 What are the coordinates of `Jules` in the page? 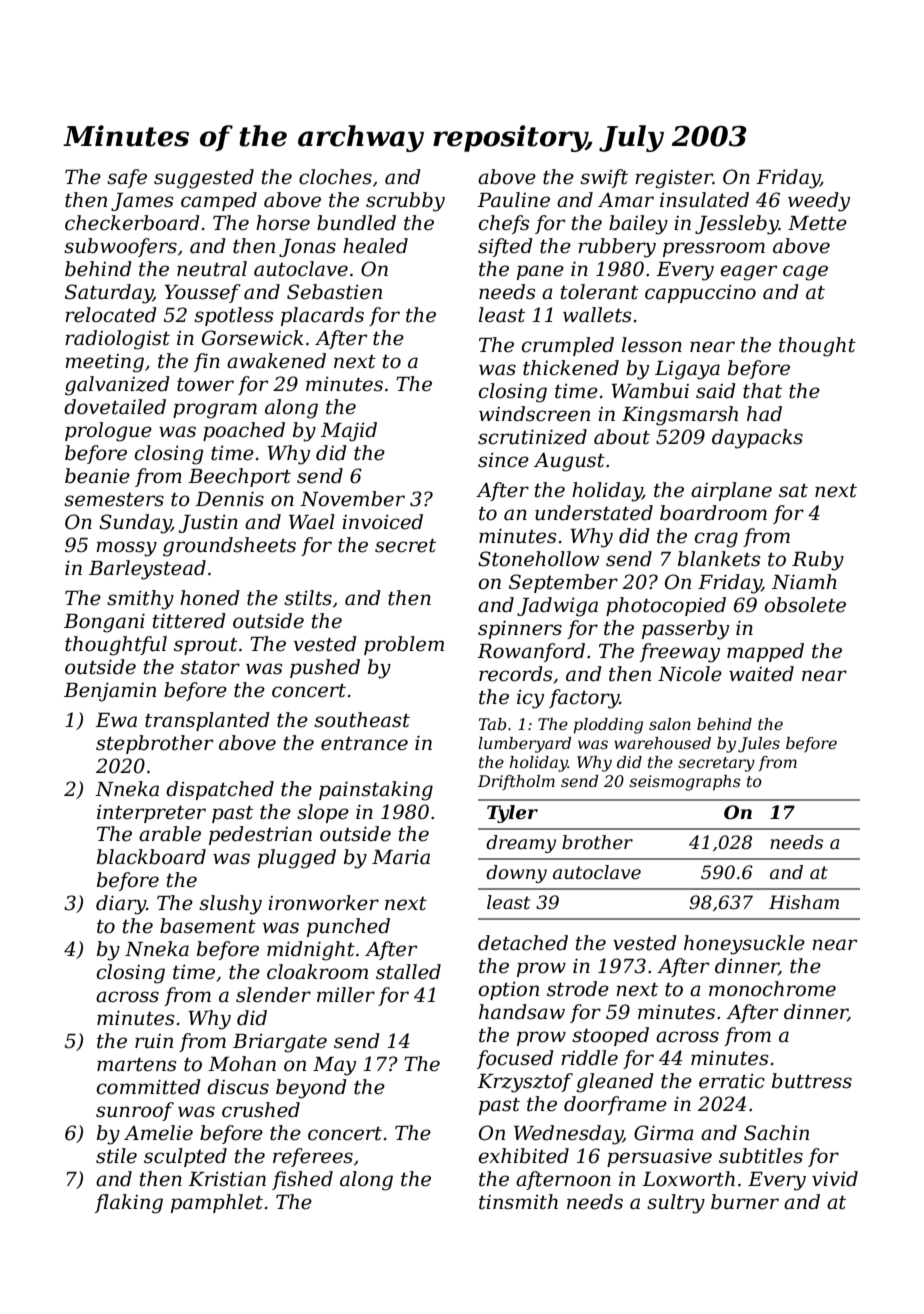 It's located at (759, 745).
